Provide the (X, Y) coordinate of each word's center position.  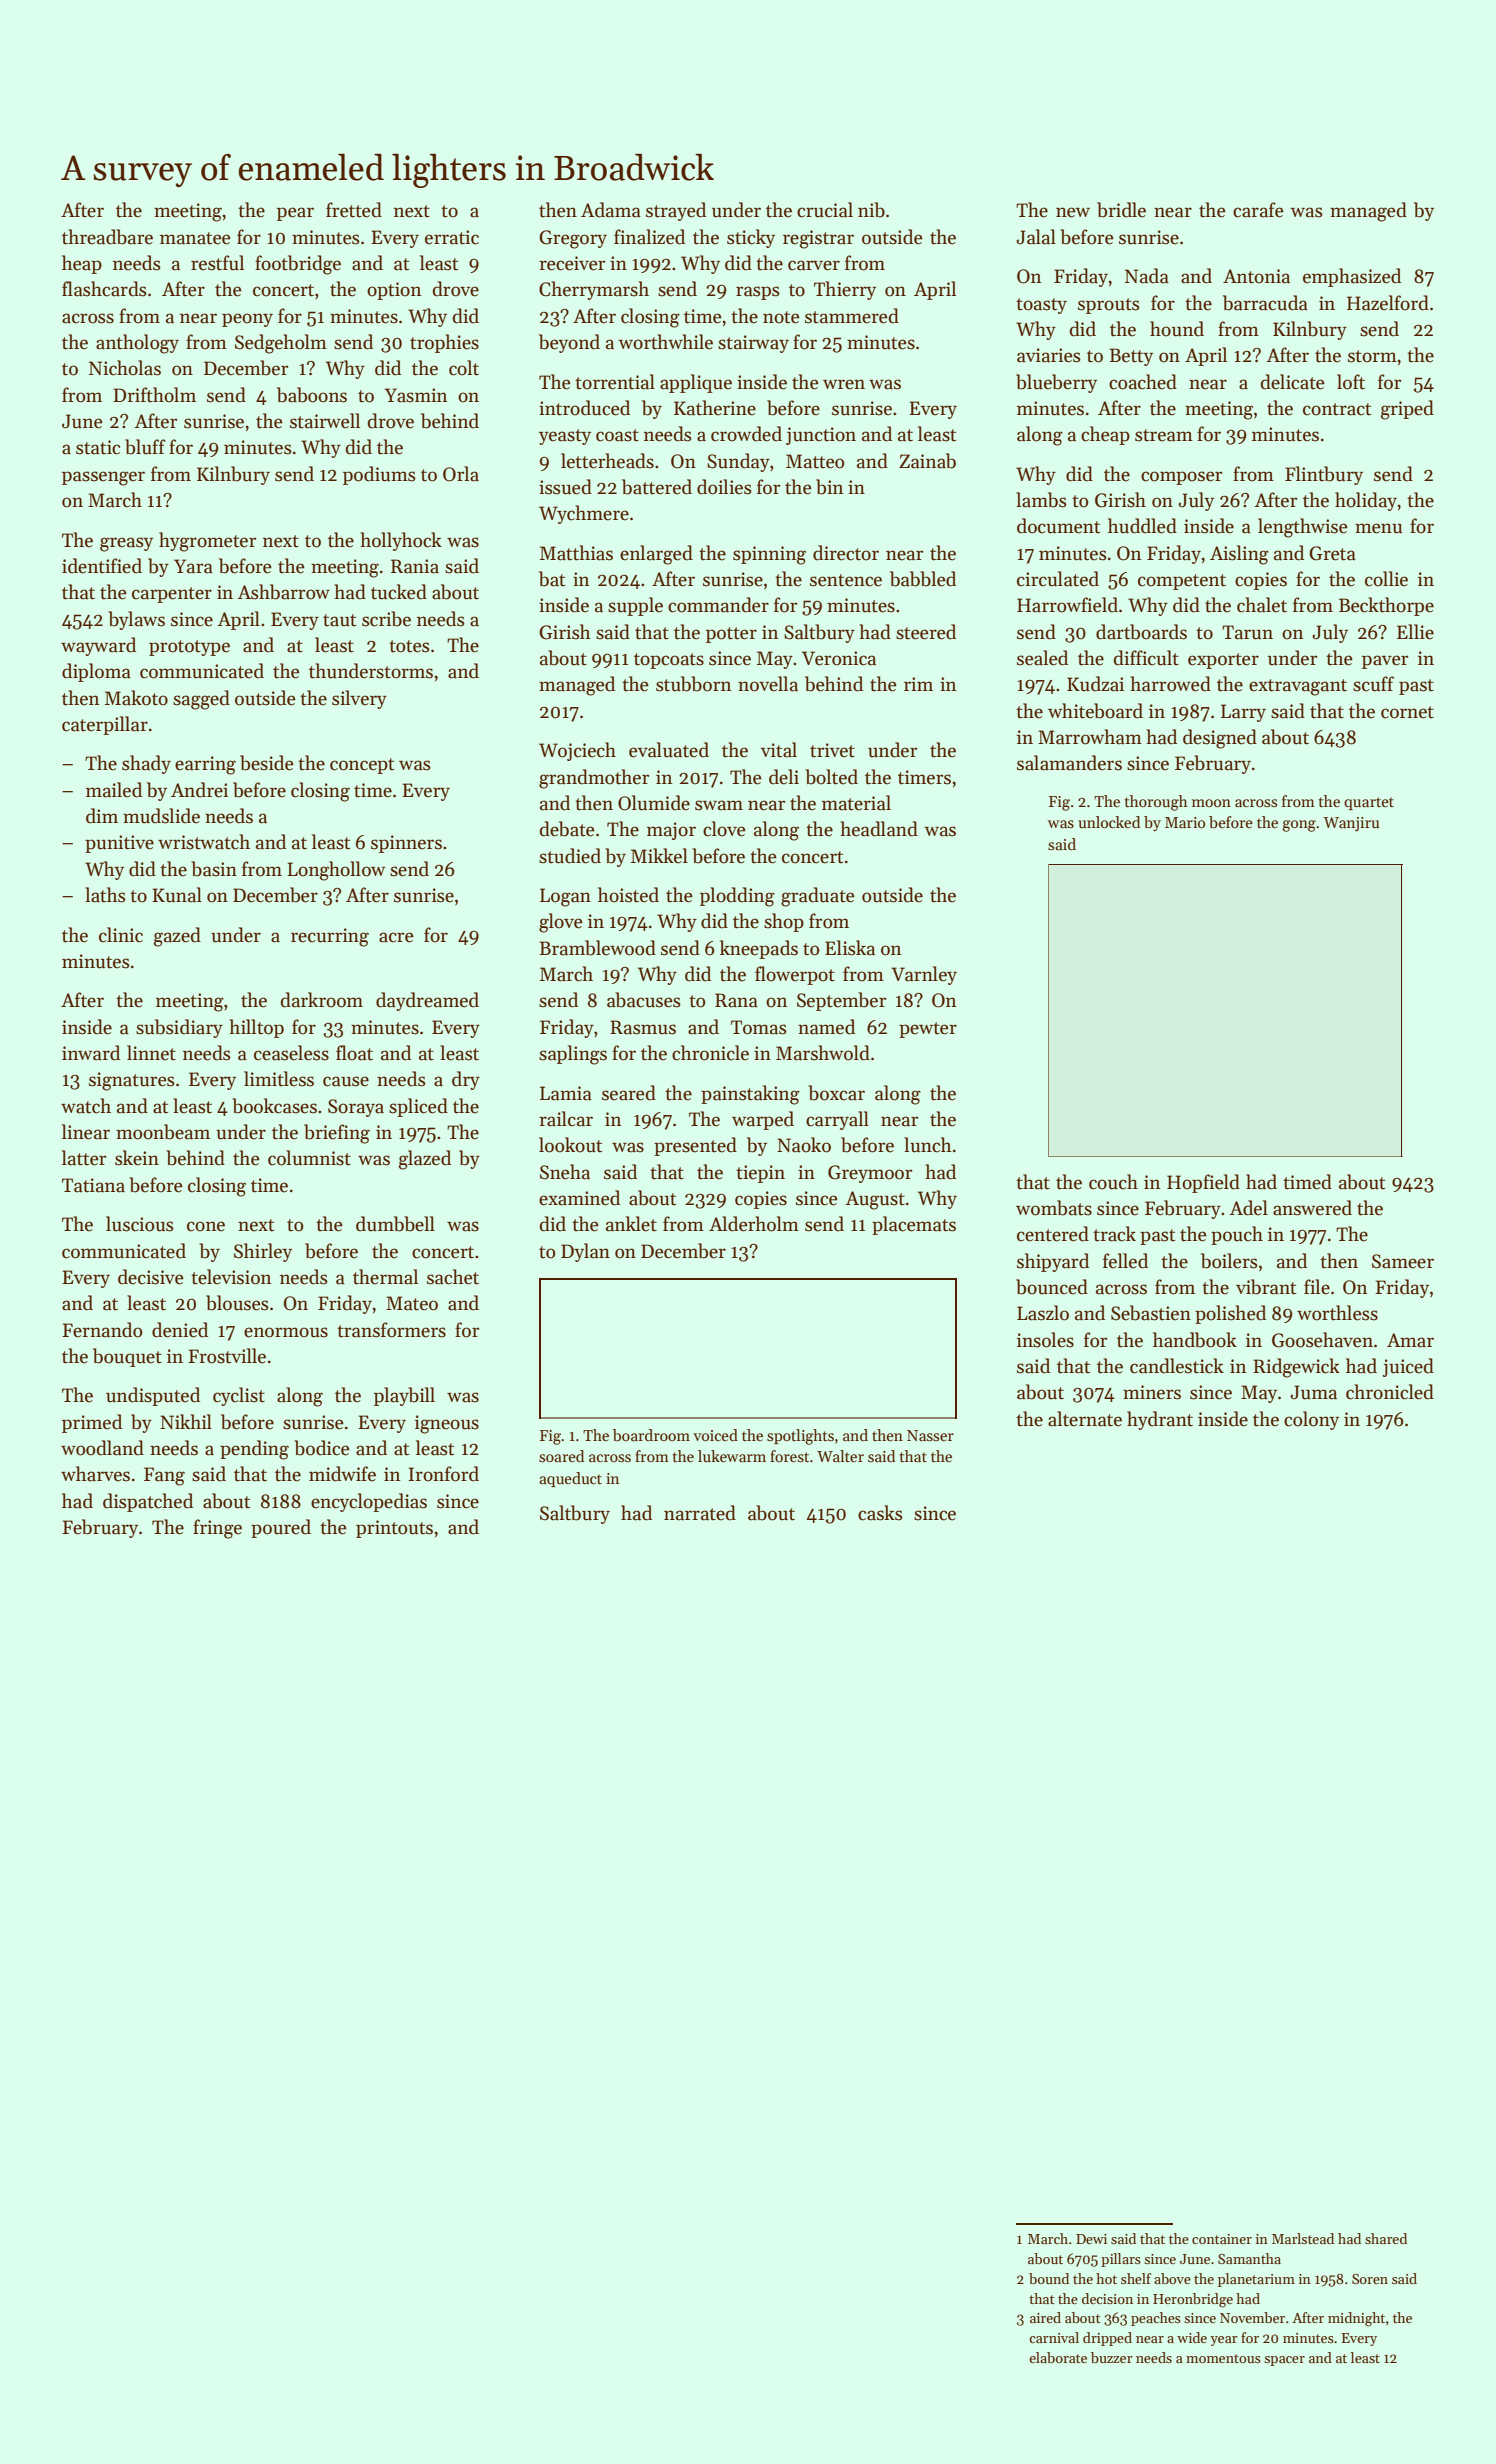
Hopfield (1203, 1183)
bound (1049, 2278)
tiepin (760, 1174)
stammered (852, 316)
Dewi (1091, 2239)
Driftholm (154, 395)
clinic (121, 935)
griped (1407, 410)
